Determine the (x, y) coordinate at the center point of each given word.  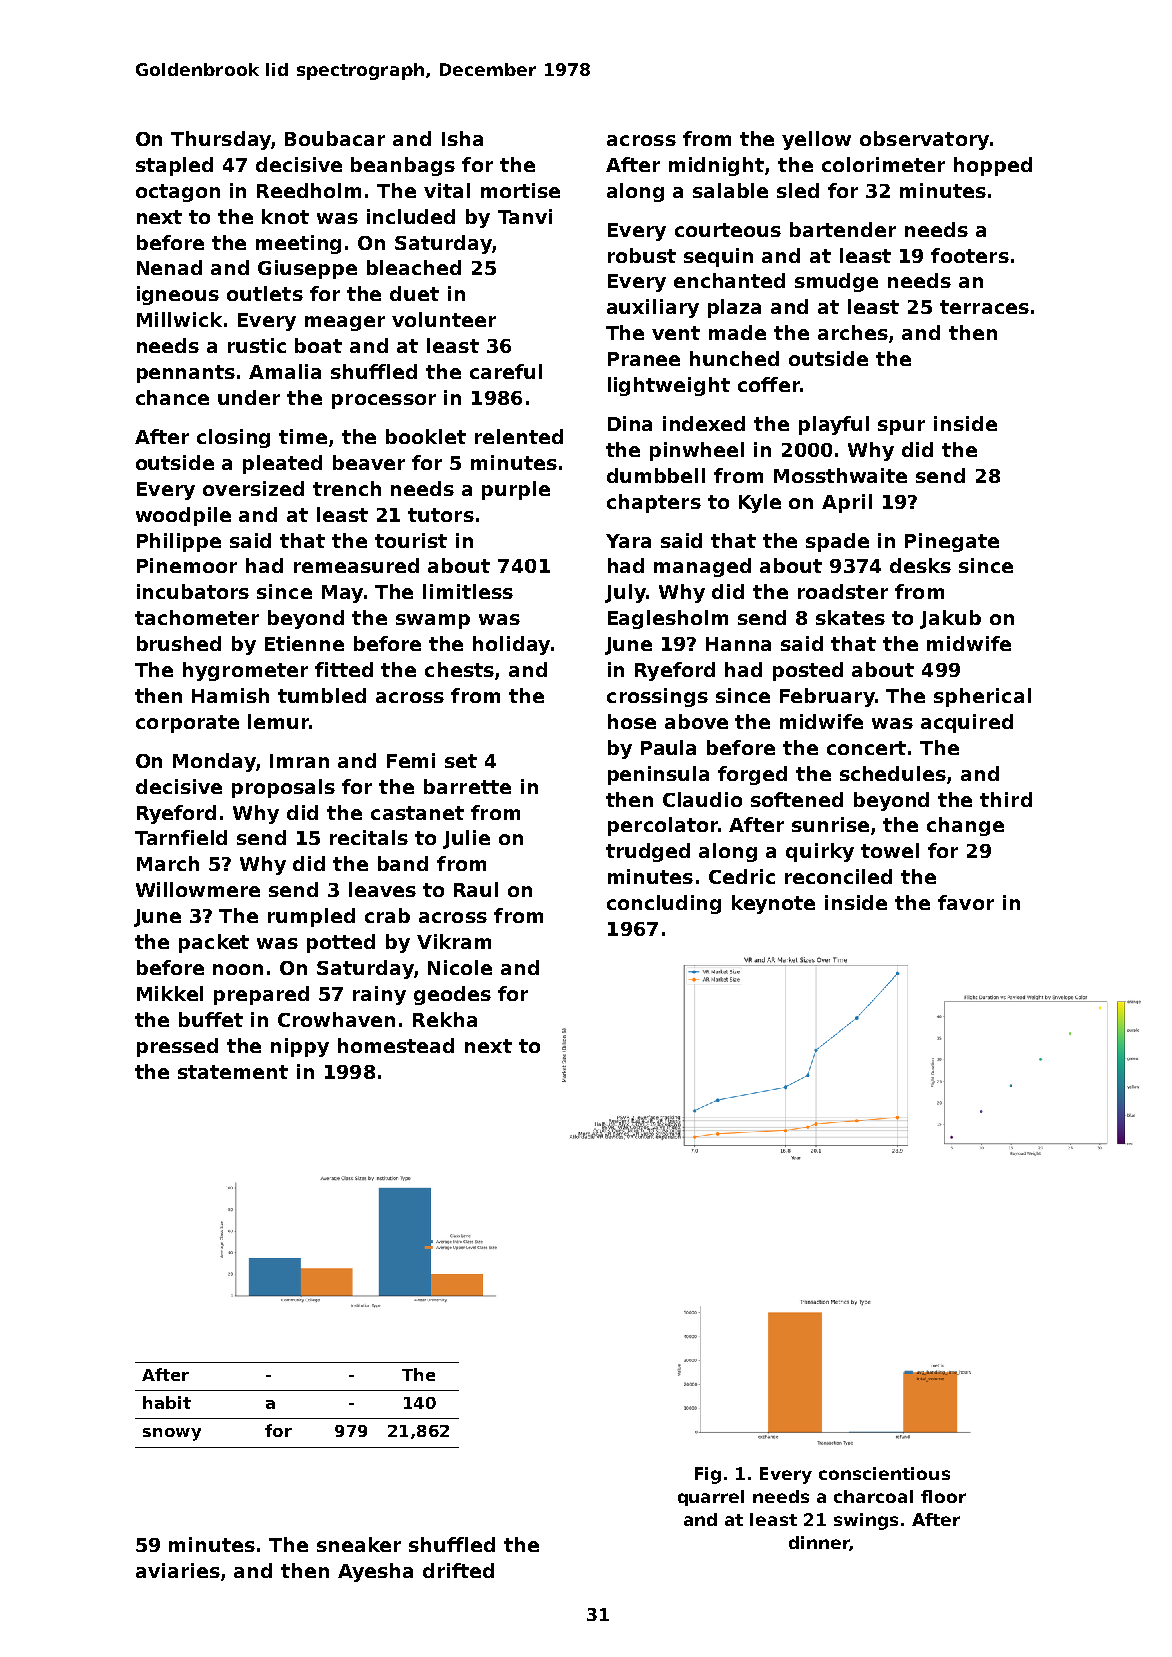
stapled (174, 166)
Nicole (460, 967)
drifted (458, 1570)
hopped (993, 166)
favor (966, 902)
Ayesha (375, 1572)
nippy (300, 1047)
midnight (716, 166)
